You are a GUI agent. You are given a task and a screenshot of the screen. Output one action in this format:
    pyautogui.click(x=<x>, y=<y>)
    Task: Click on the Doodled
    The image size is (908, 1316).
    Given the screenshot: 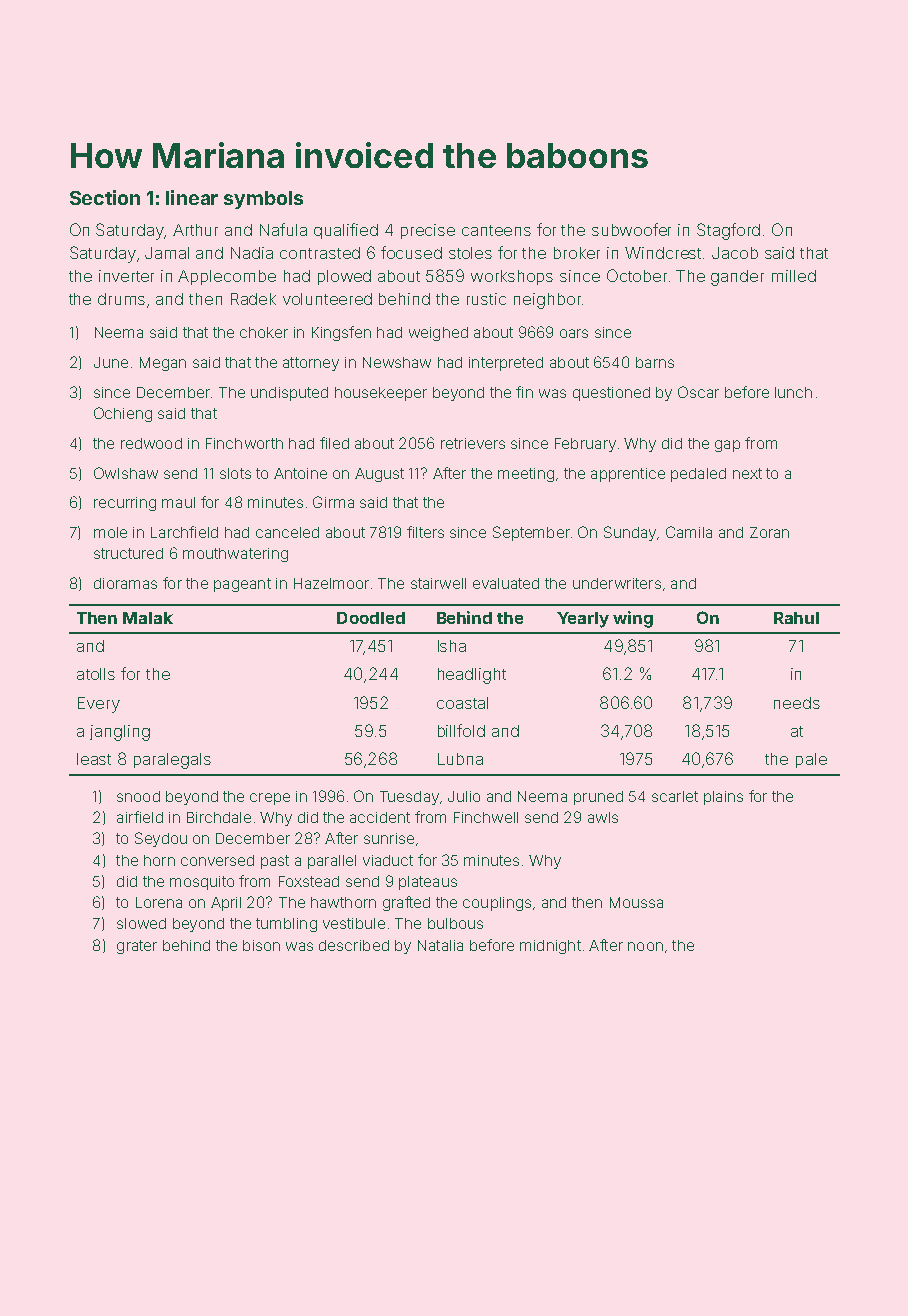 What is the action you would take?
    pyautogui.click(x=371, y=618)
